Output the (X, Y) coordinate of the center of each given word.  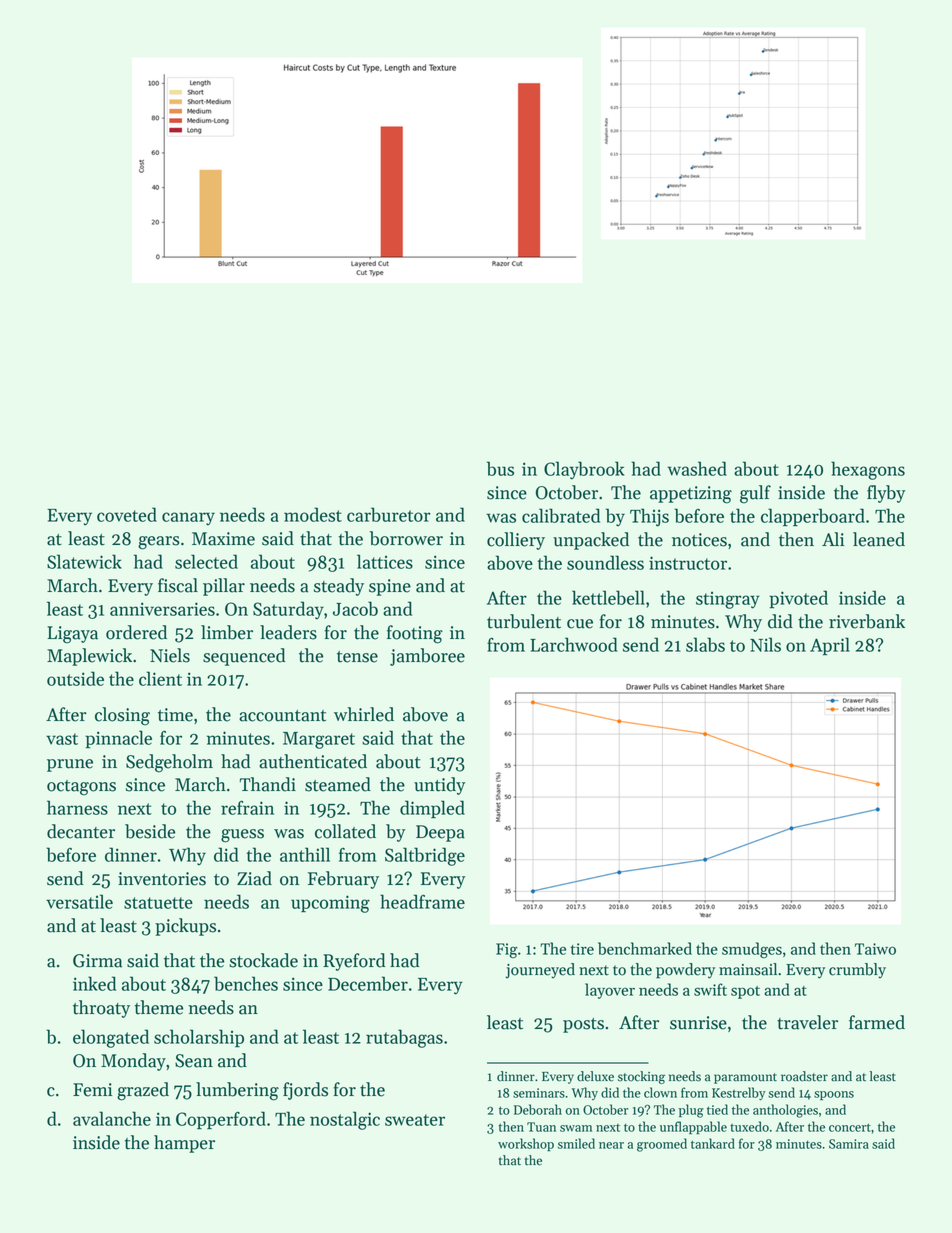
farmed (877, 1022)
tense (357, 657)
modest (313, 514)
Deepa (440, 833)
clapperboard (813, 517)
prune (70, 765)
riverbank (867, 621)
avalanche (112, 1118)
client (160, 678)
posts (583, 1025)
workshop (526, 1144)
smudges (752, 950)
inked (94, 983)
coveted (127, 514)
